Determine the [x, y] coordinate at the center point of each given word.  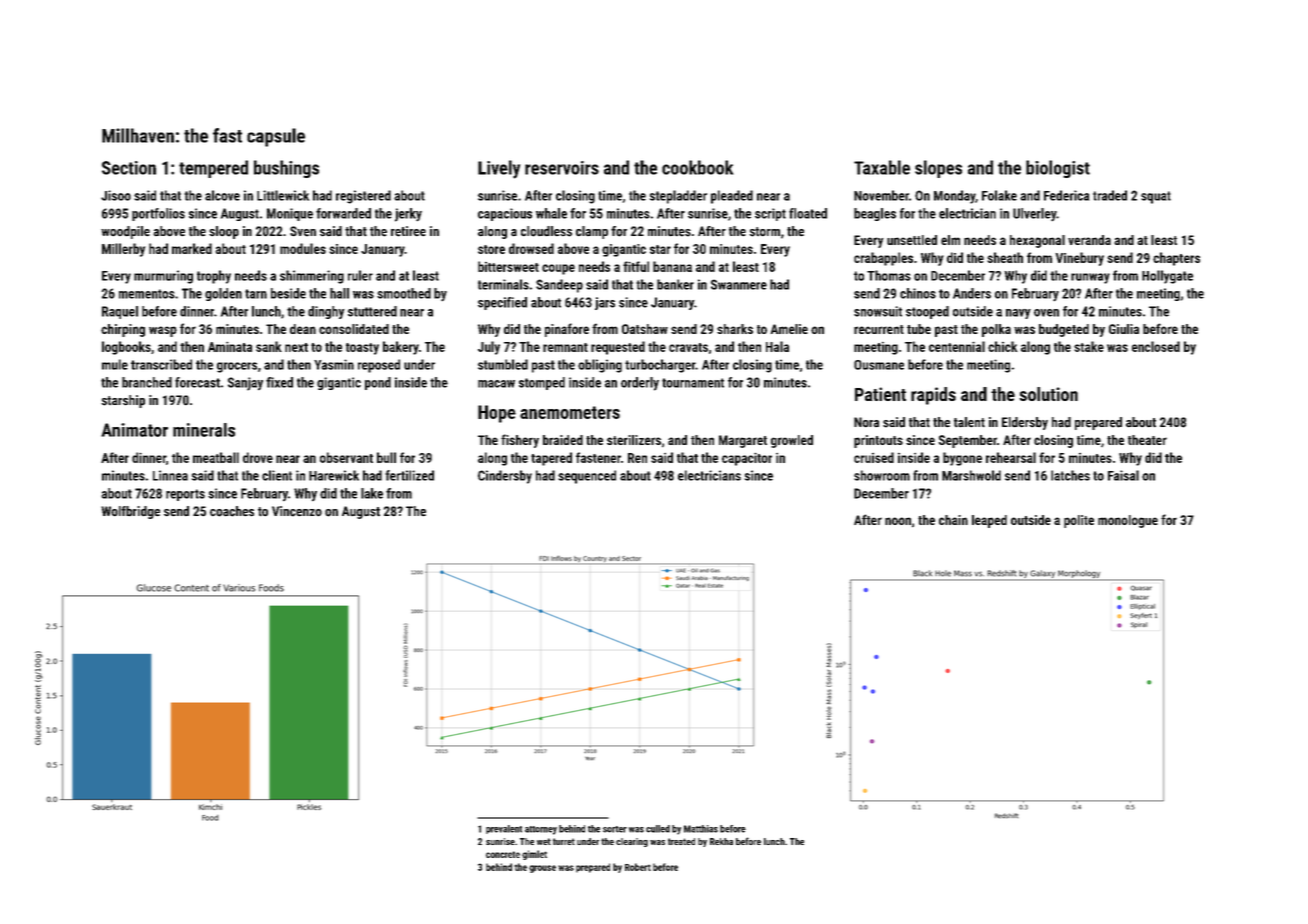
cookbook [697, 167]
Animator [134, 430]
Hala [777, 346]
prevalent [504, 829]
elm [950, 240]
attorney [541, 830]
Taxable [882, 167]
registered [363, 197]
